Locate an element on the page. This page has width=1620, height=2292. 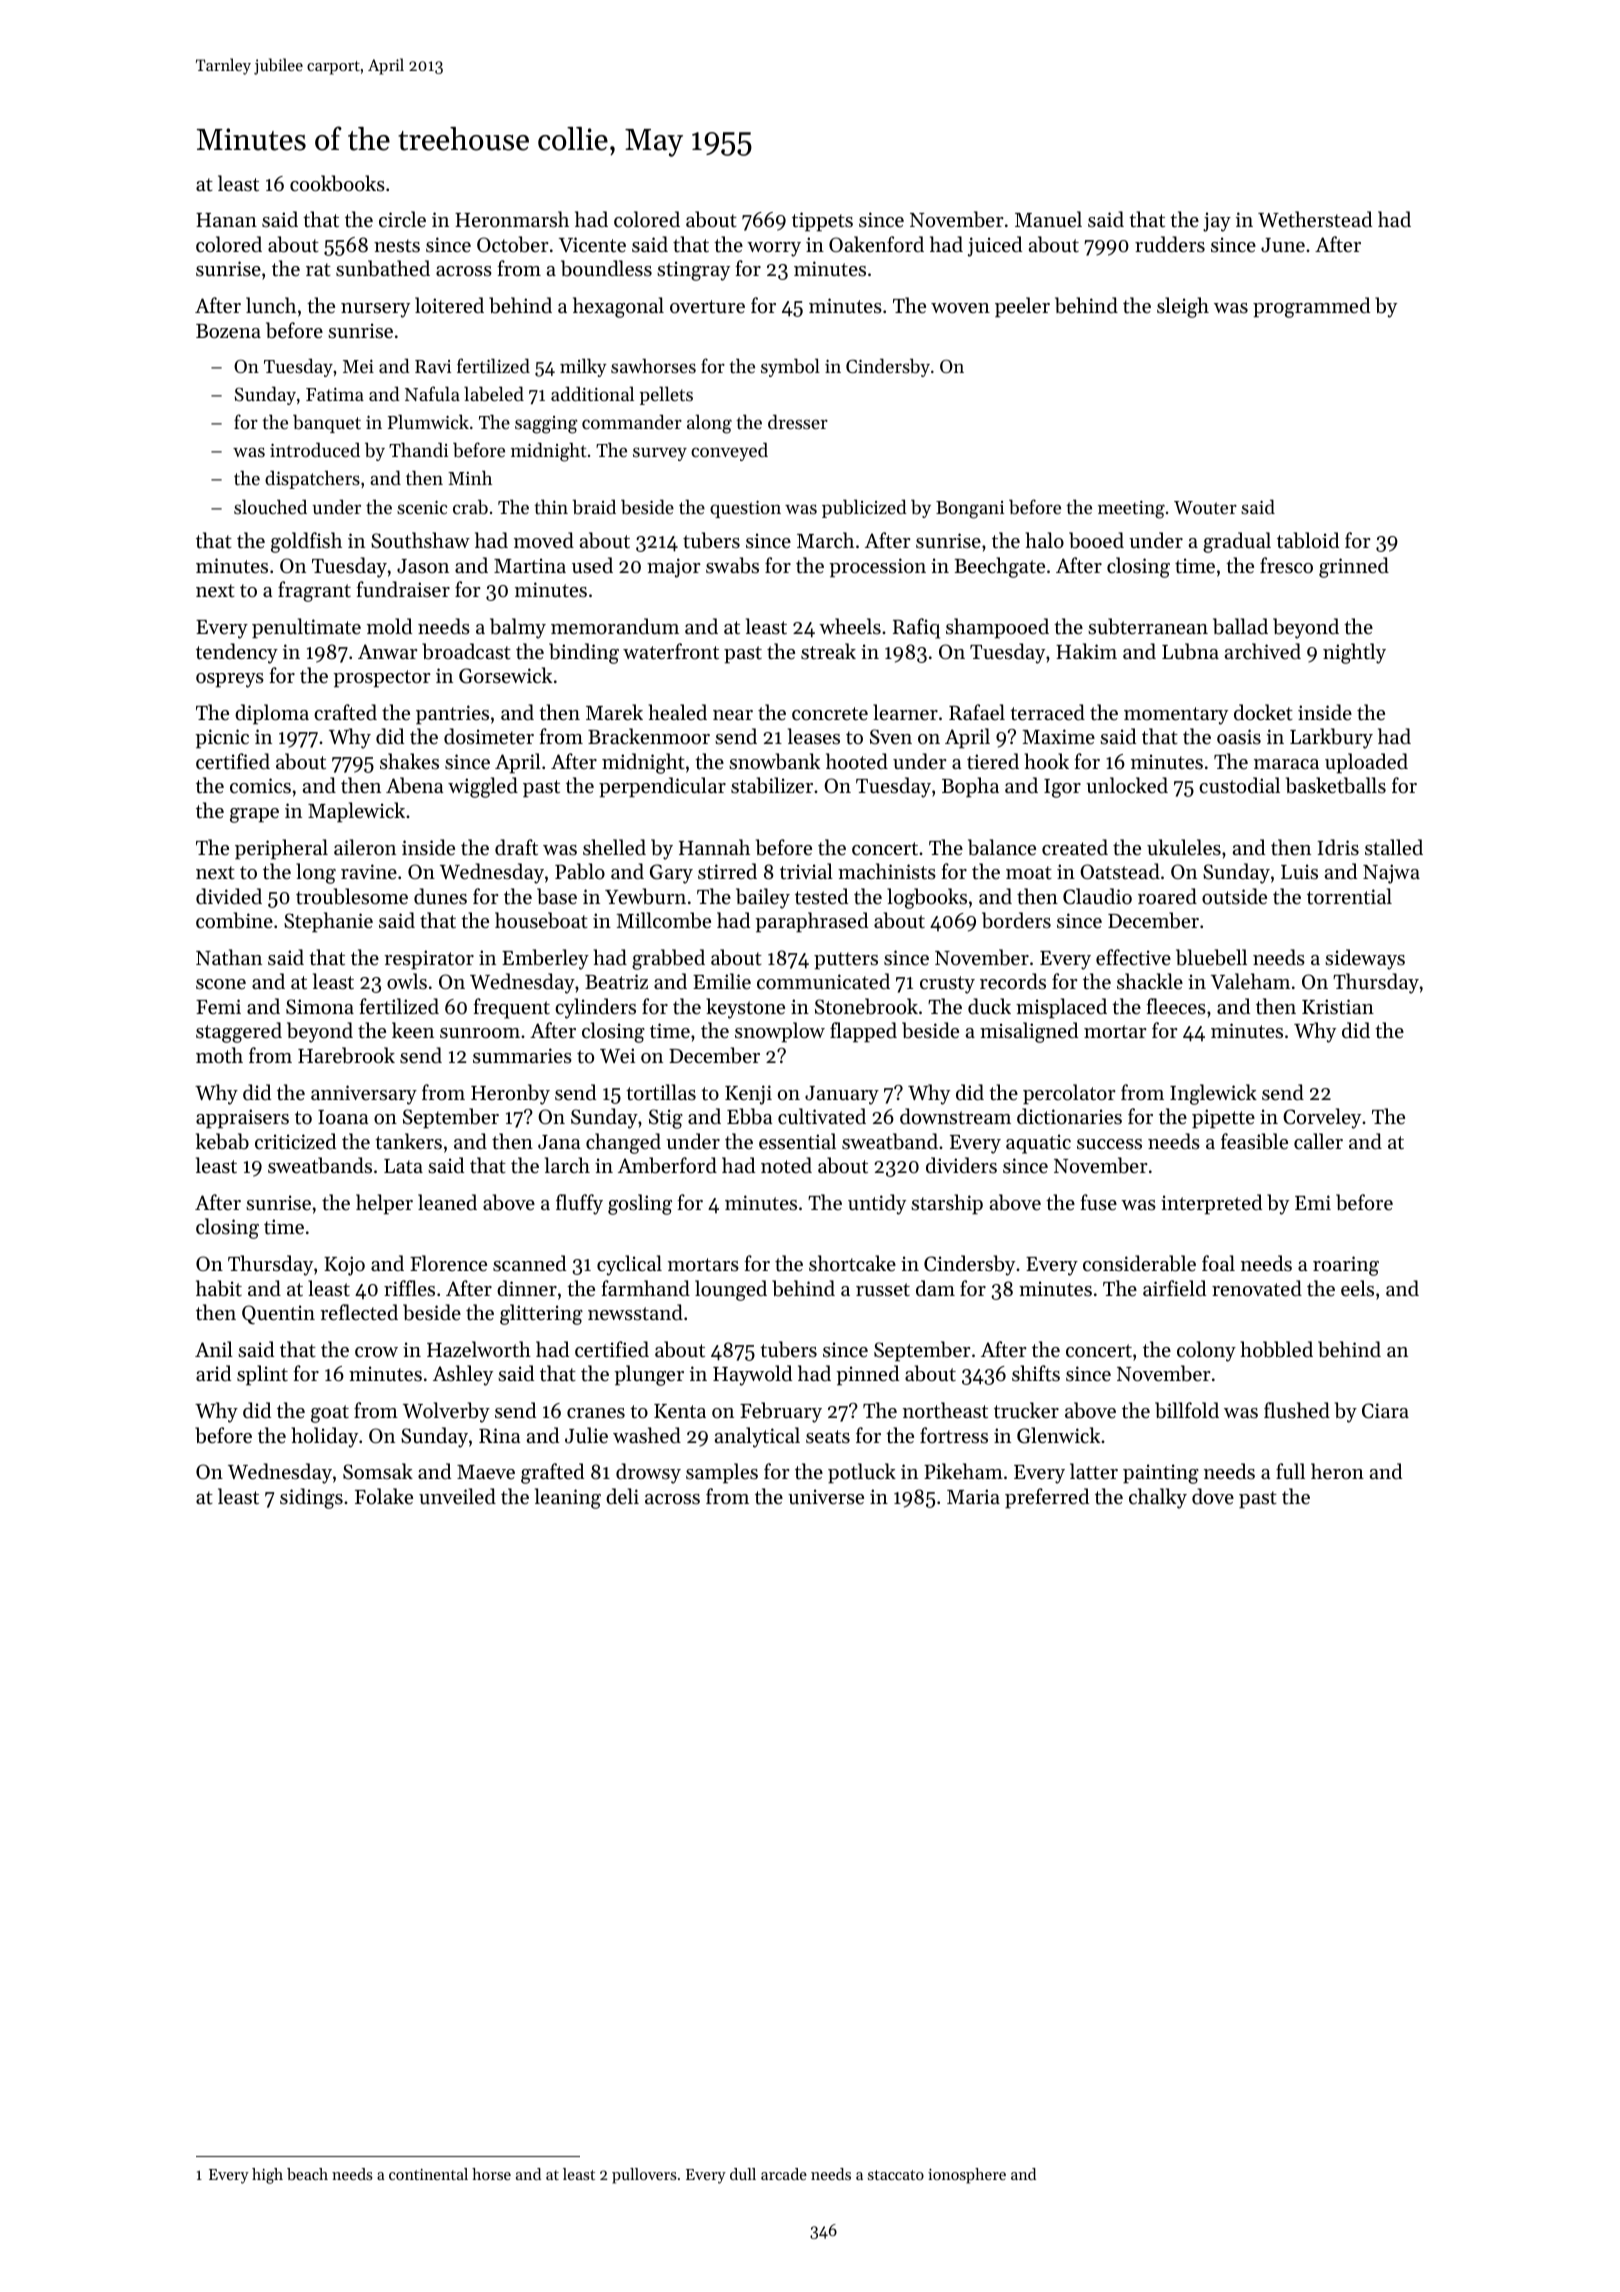
tippets is located at coordinates (822, 222).
